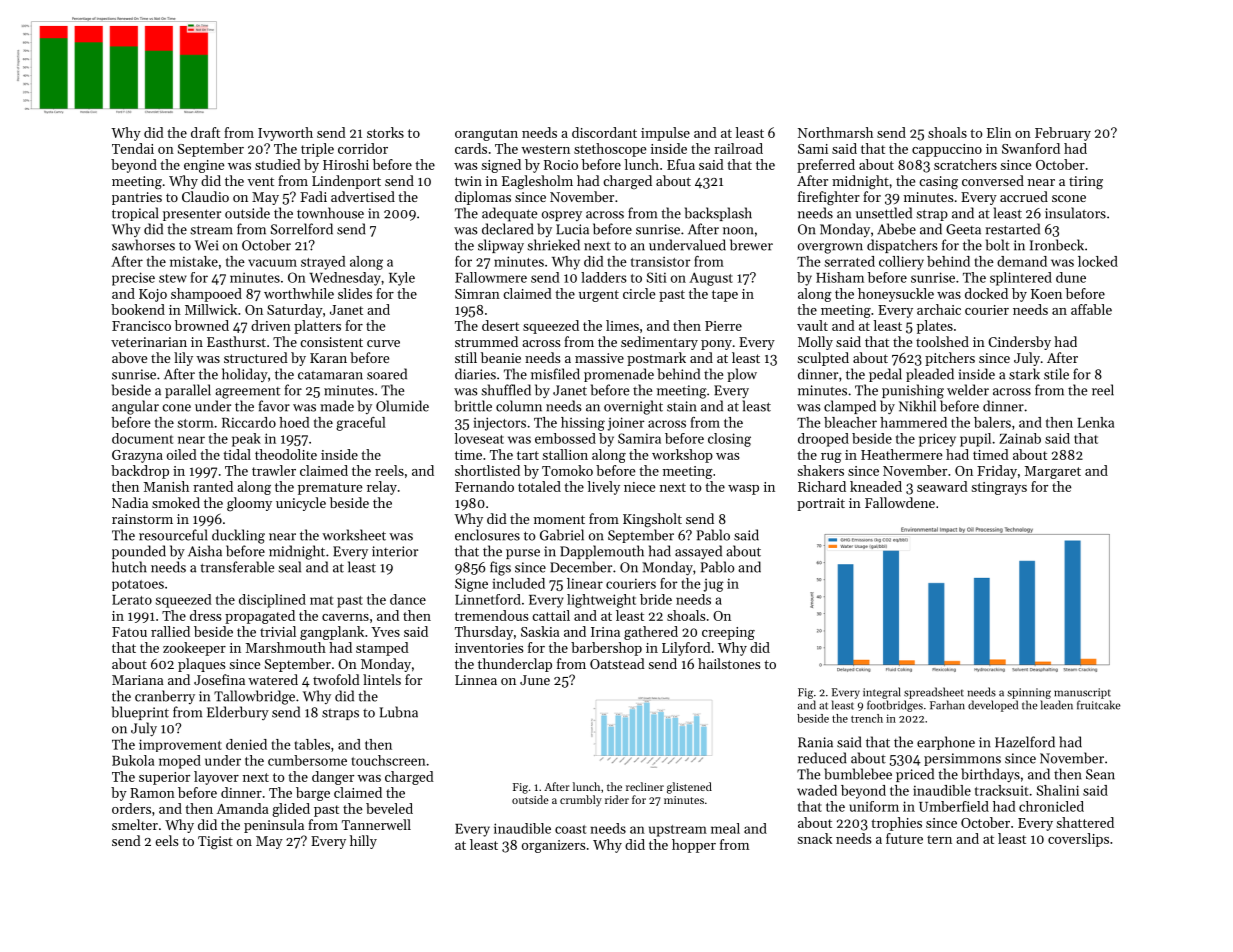 This screenshot has width=1233, height=952. What do you see at coordinates (902, 246) in the screenshot?
I see `dispatchers` at bounding box center [902, 246].
